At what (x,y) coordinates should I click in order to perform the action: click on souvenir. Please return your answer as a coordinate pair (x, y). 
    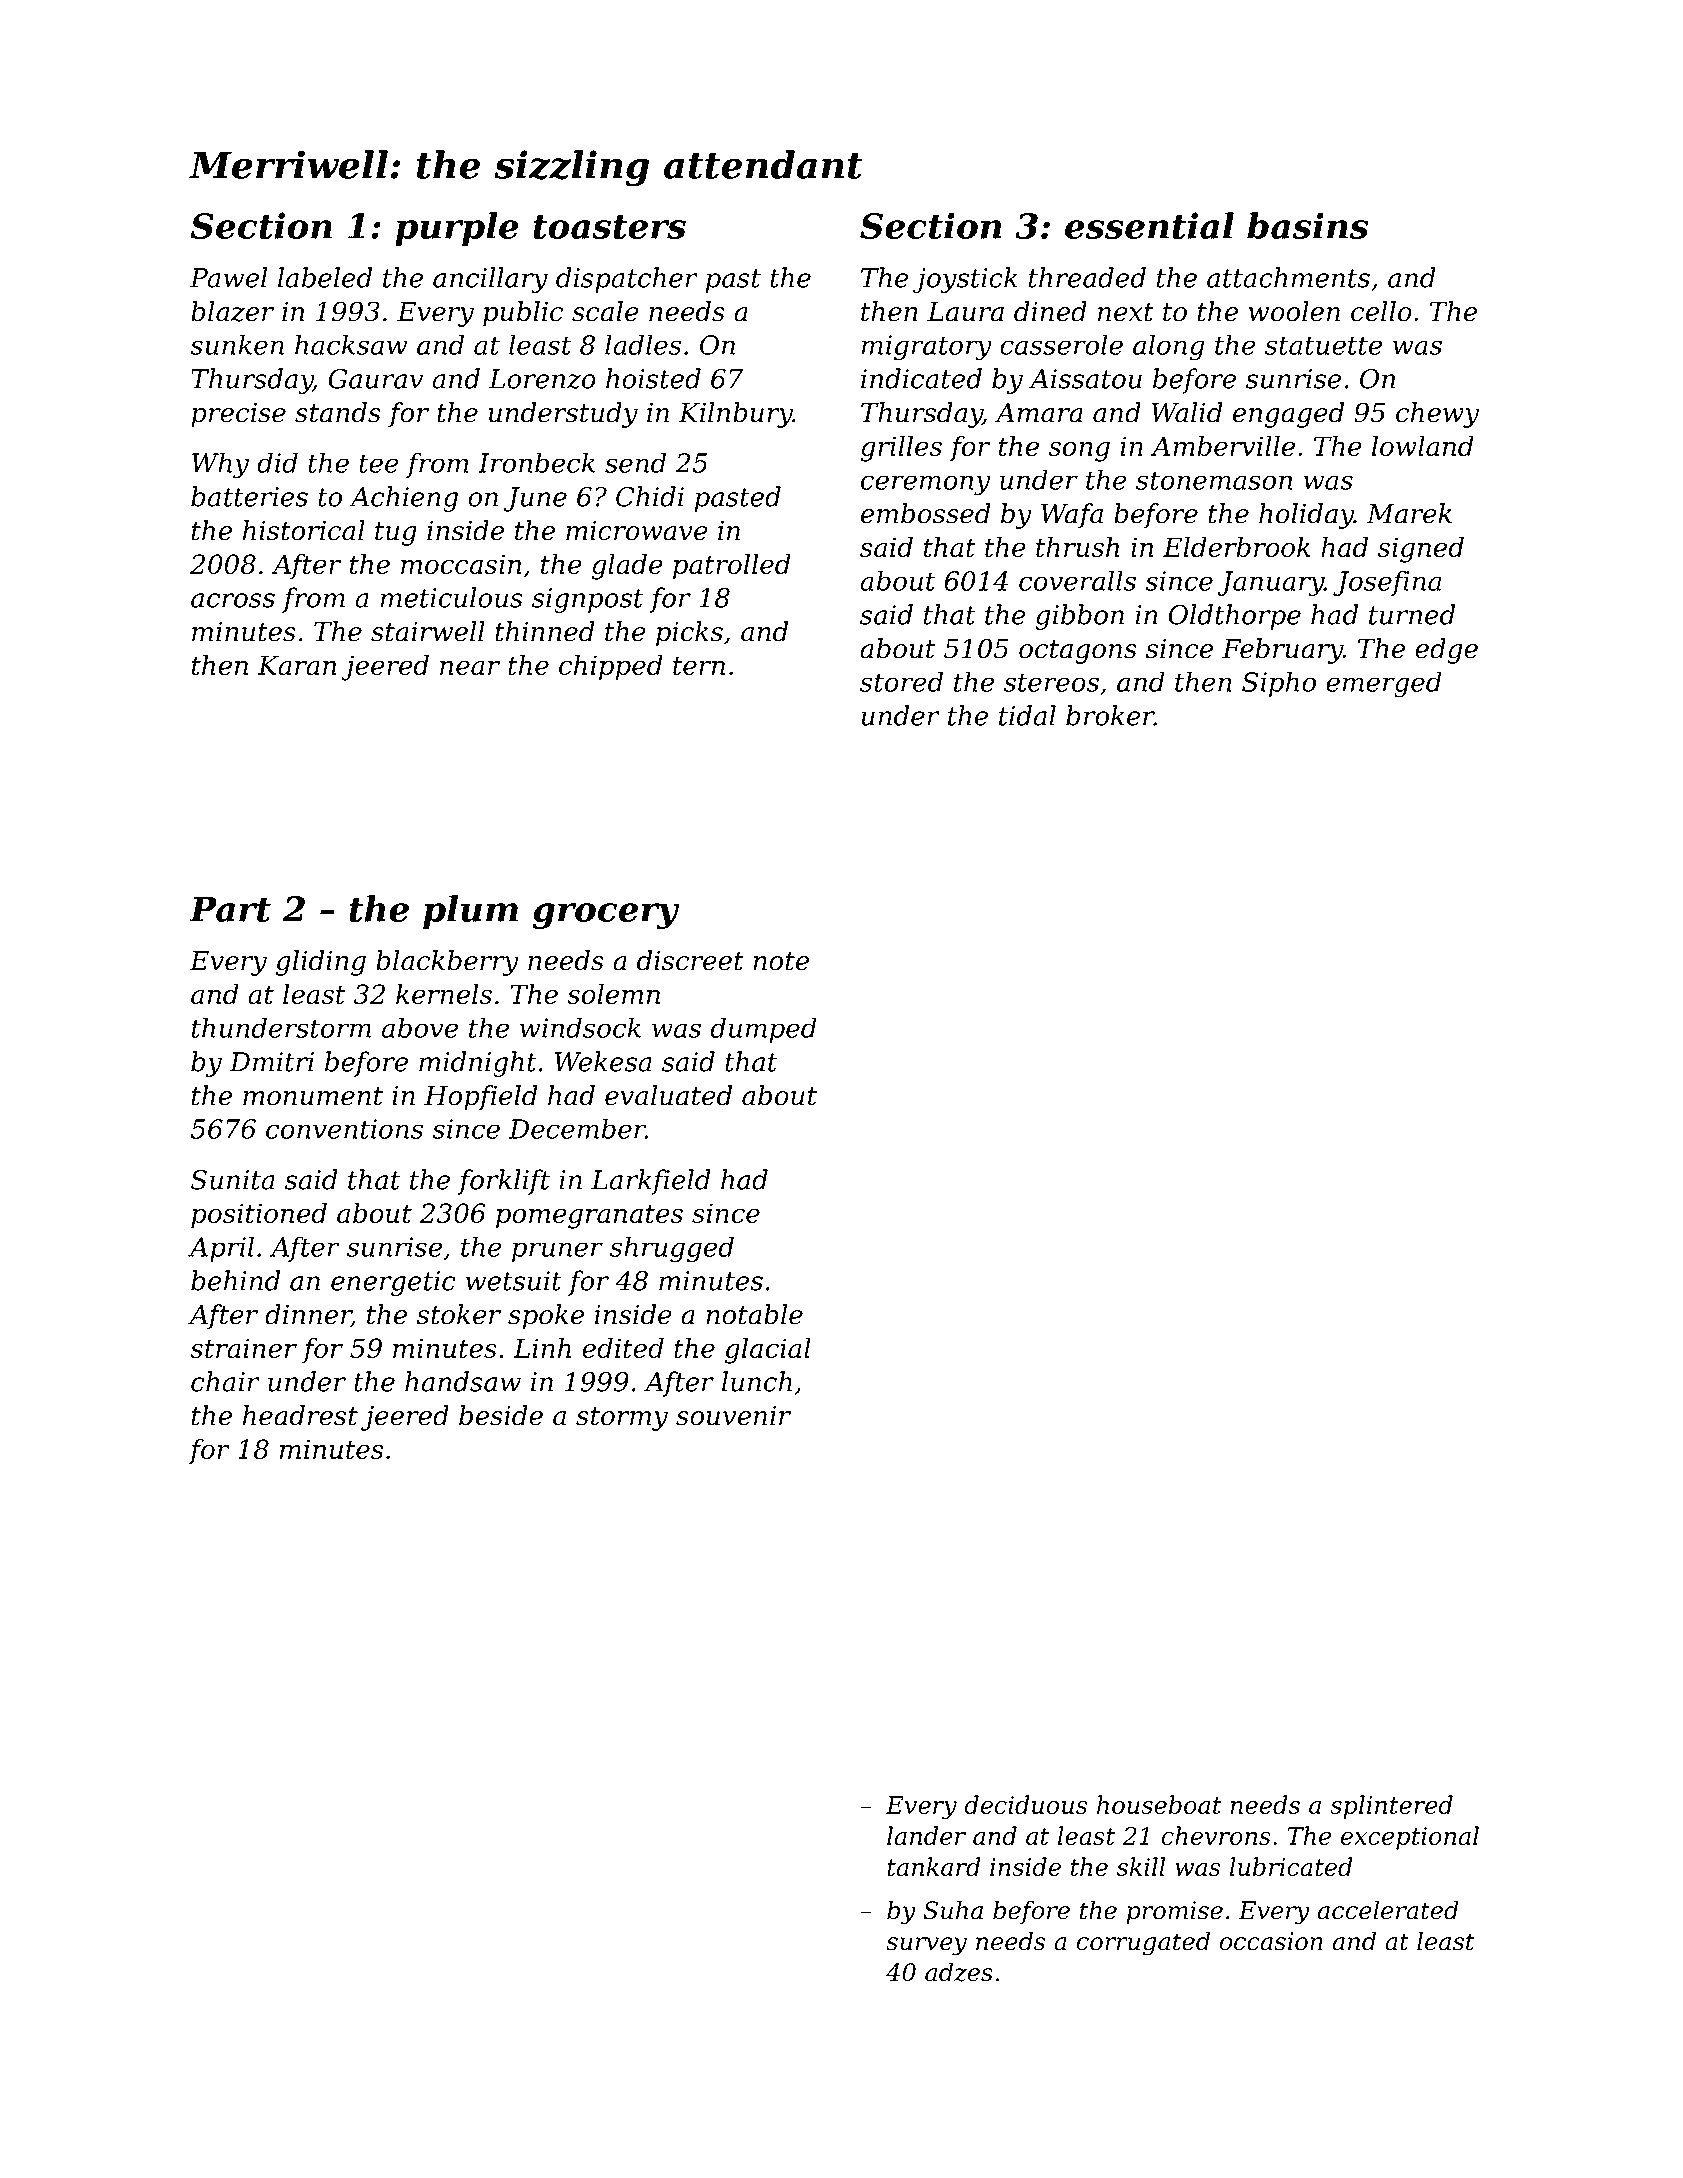
    Looking at the image, I should click on (733, 1416).
